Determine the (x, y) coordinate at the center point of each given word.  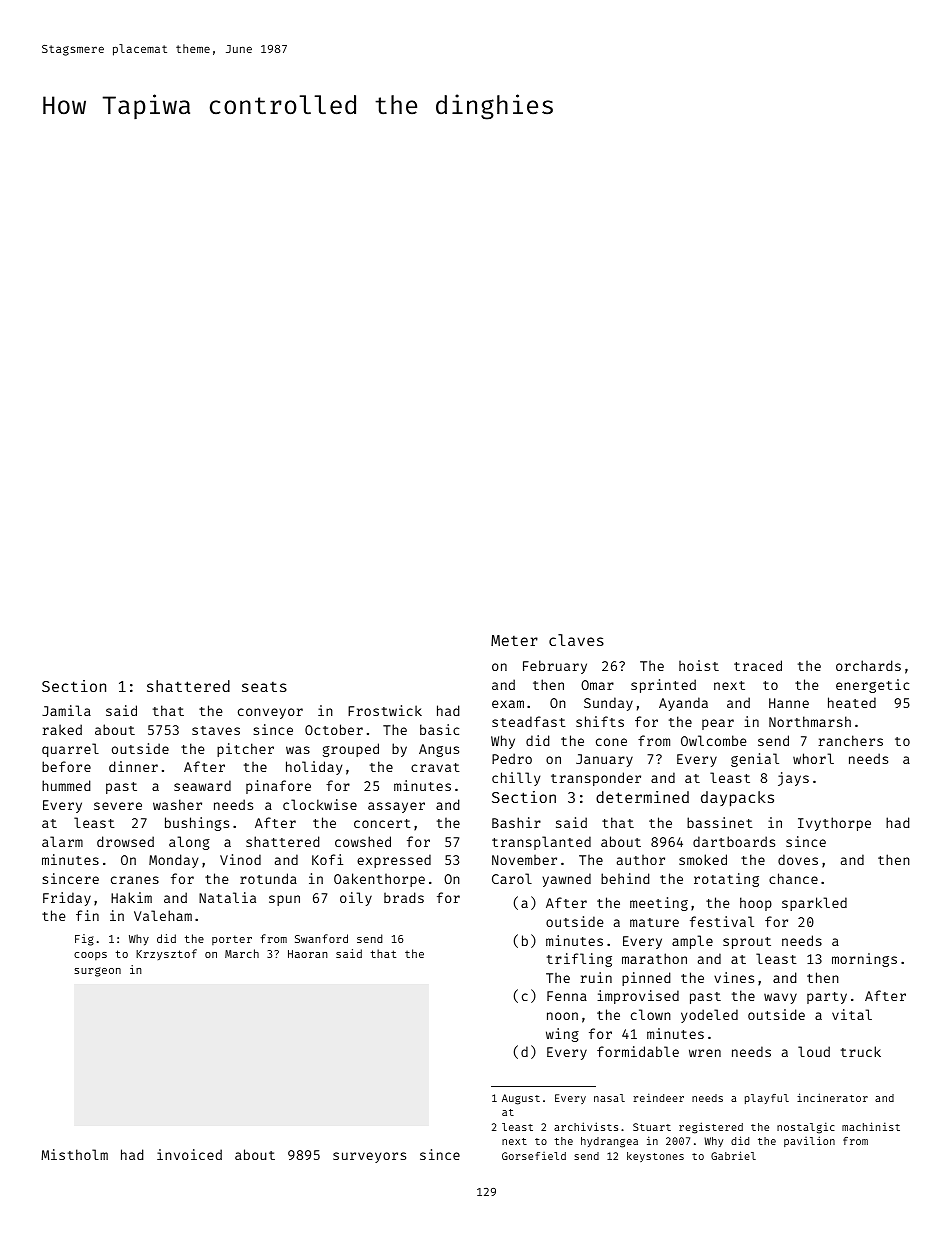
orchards (868, 665)
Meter (514, 640)
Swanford (321, 938)
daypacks (737, 799)
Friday (67, 899)
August (521, 1099)
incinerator (832, 1097)
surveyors (369, 1157)
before (66, 766)
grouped (351, 750)
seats (264, 687)
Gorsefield (534, 1156)
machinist (871, 1126)
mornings (864, 960)
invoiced (189, 1154)
